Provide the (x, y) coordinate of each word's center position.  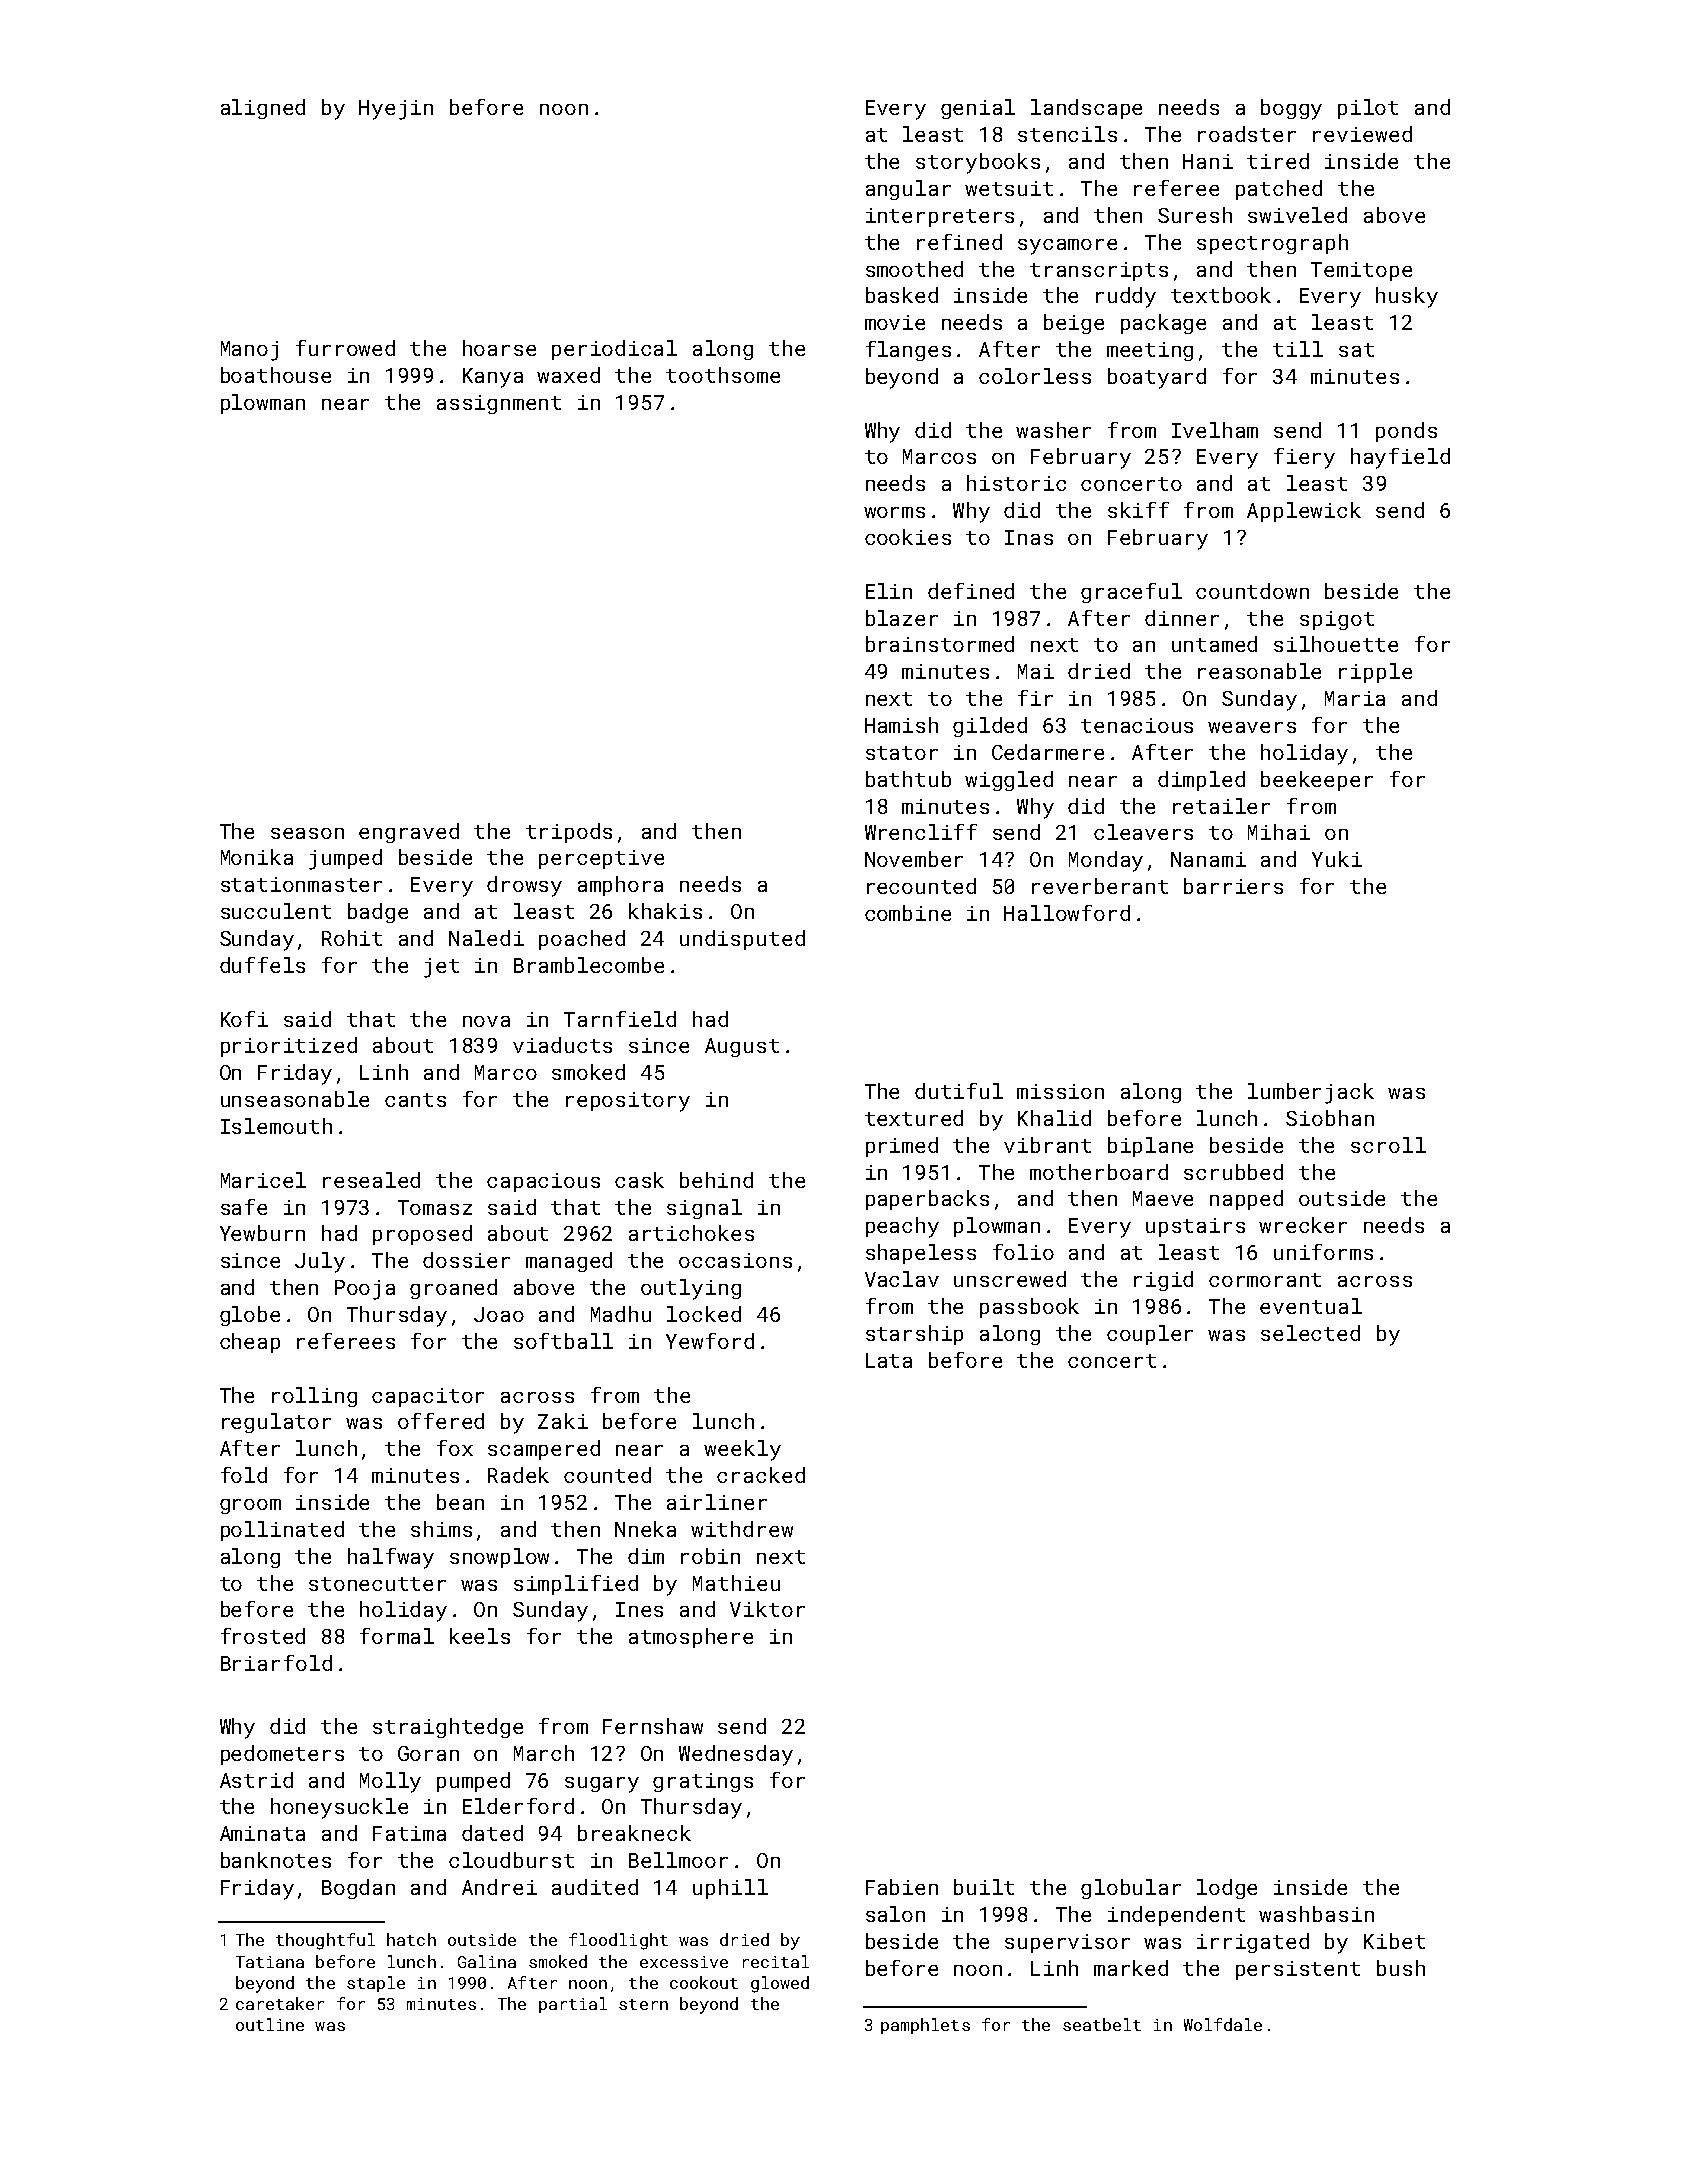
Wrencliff (921, 832)
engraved (409, 833)
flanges (908, 351)
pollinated (282, 1531)
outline (270, 2024)
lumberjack (1311, 1093)
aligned (263, 109)
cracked (761, 1475)
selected (1310, 1333)
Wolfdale (1223, 2024)
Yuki (1337, 859)
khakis (665, 911)
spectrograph (1272, 244)
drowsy (524, 886)
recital (776, 1961)
